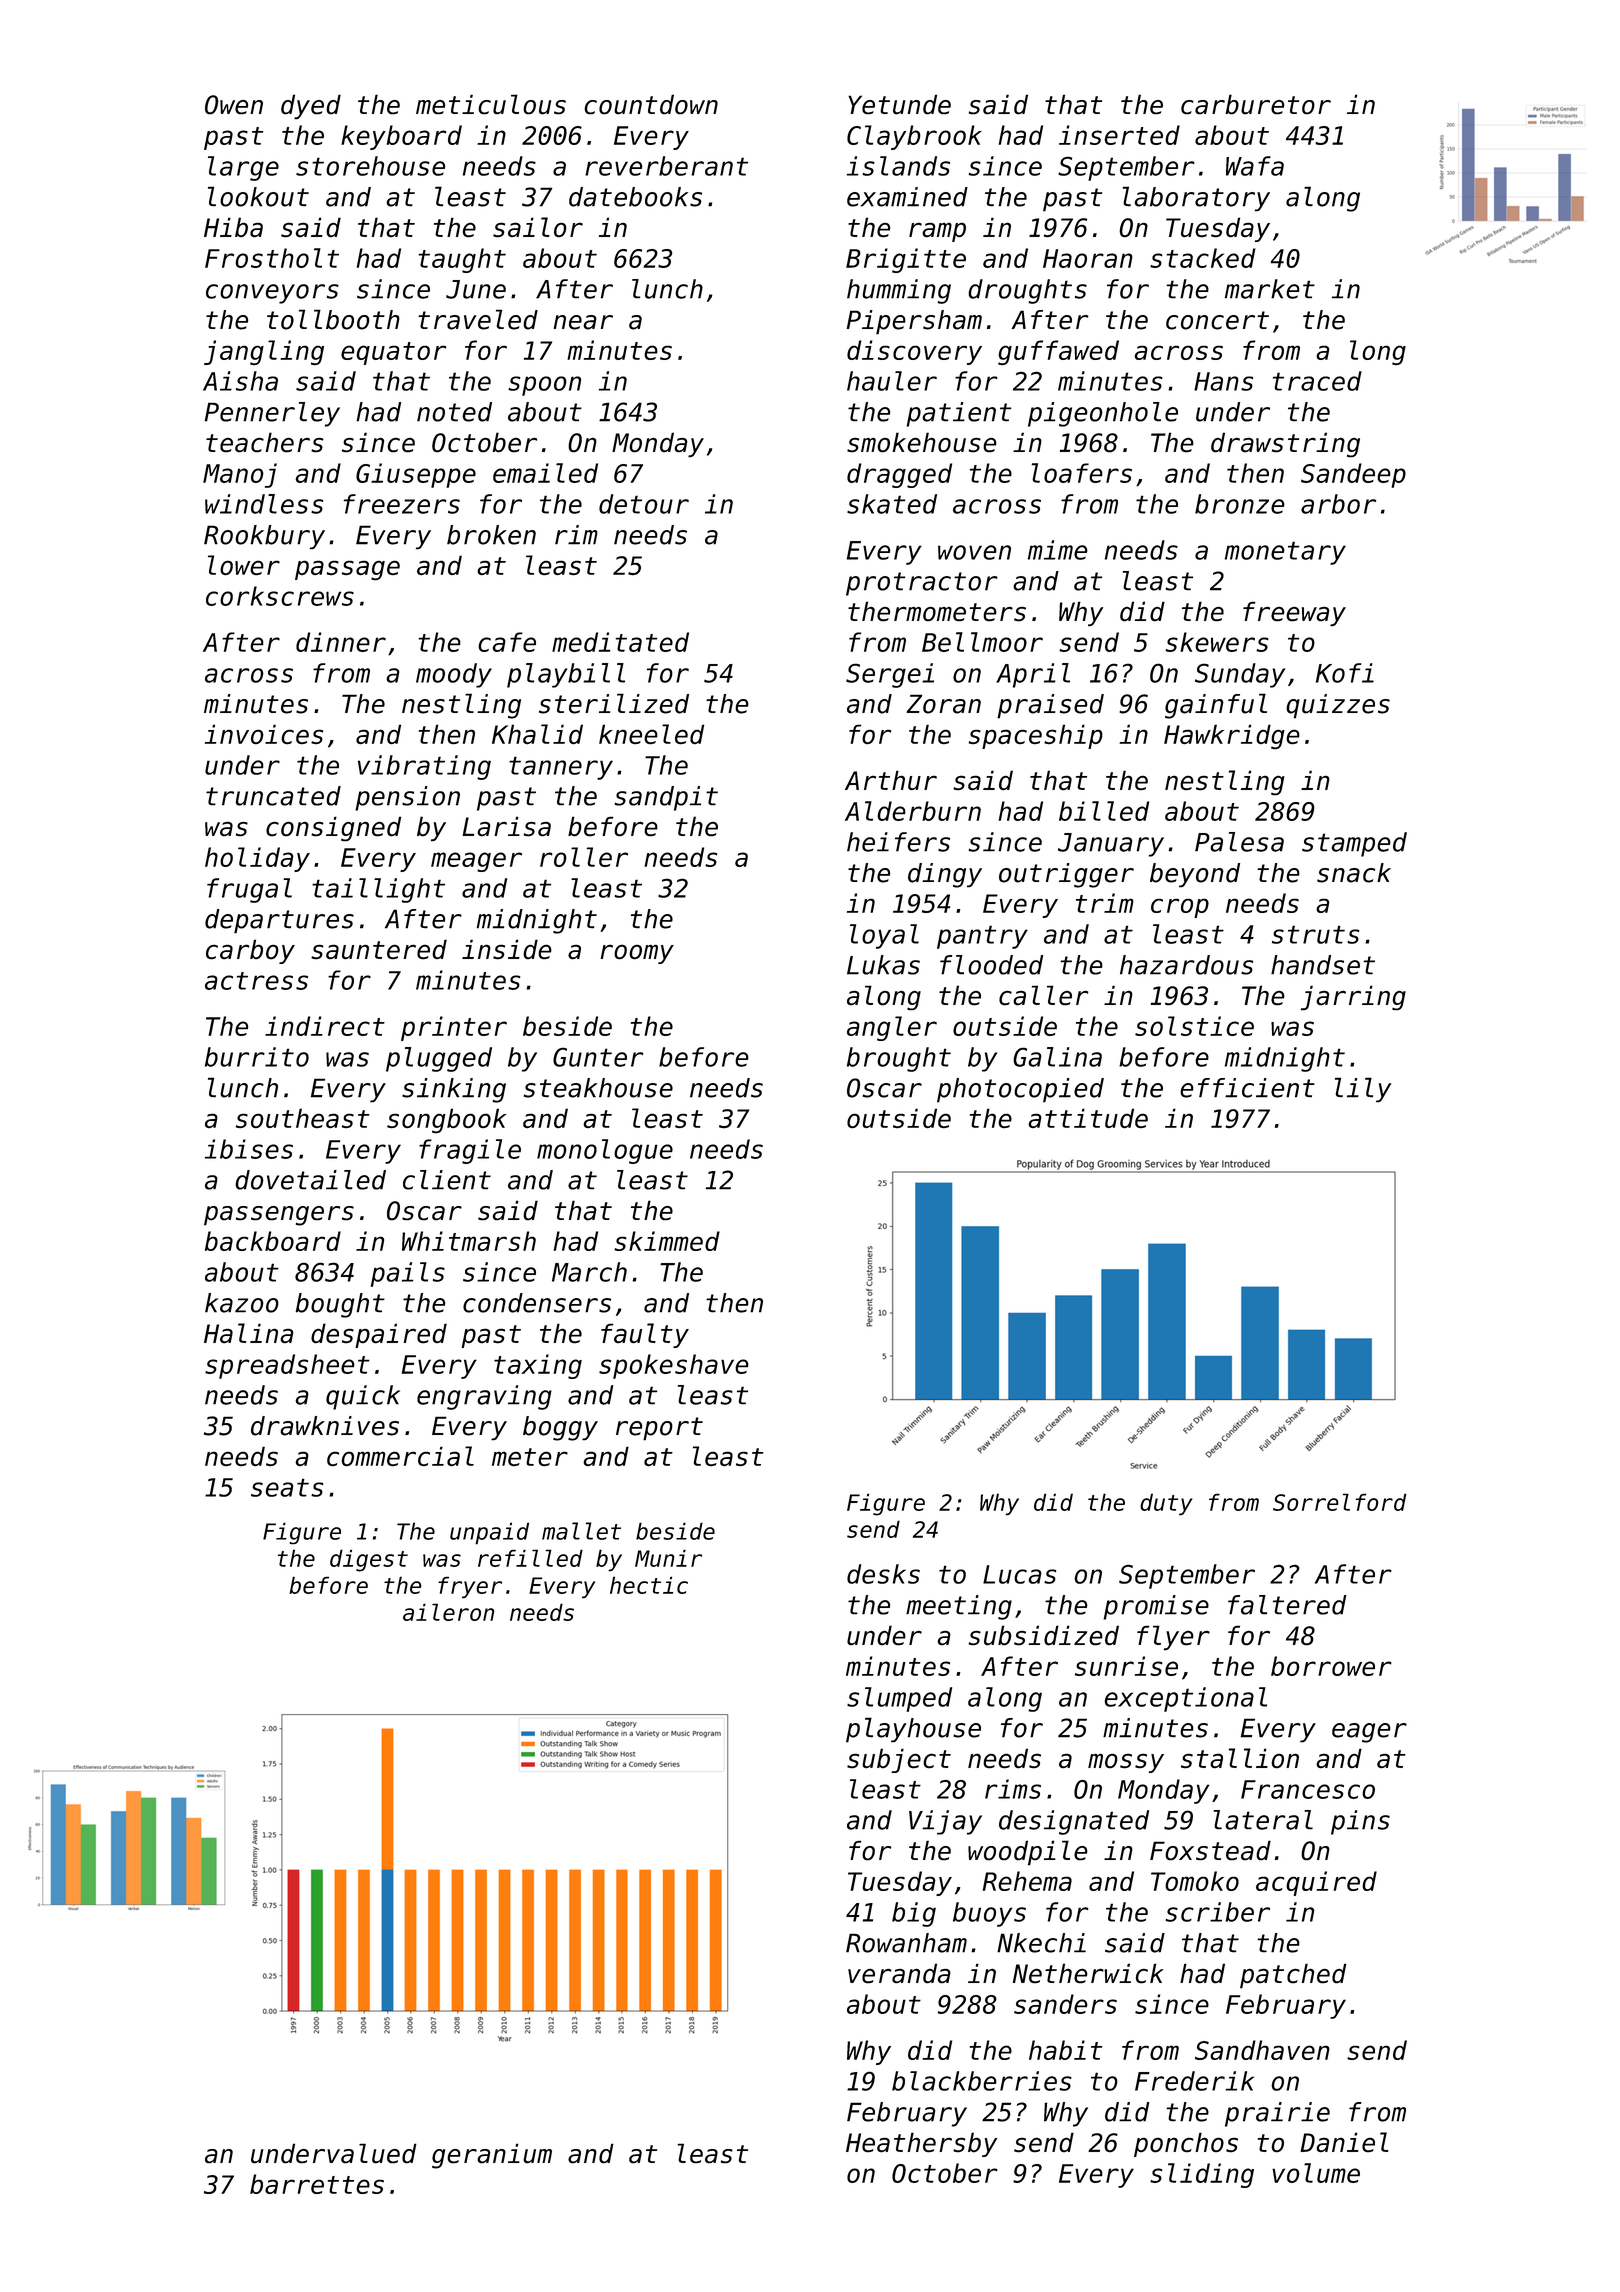  What do you see at coordinates (668, 1558) in the image?
I see `Munir` at bounding box center [668, 1558].
